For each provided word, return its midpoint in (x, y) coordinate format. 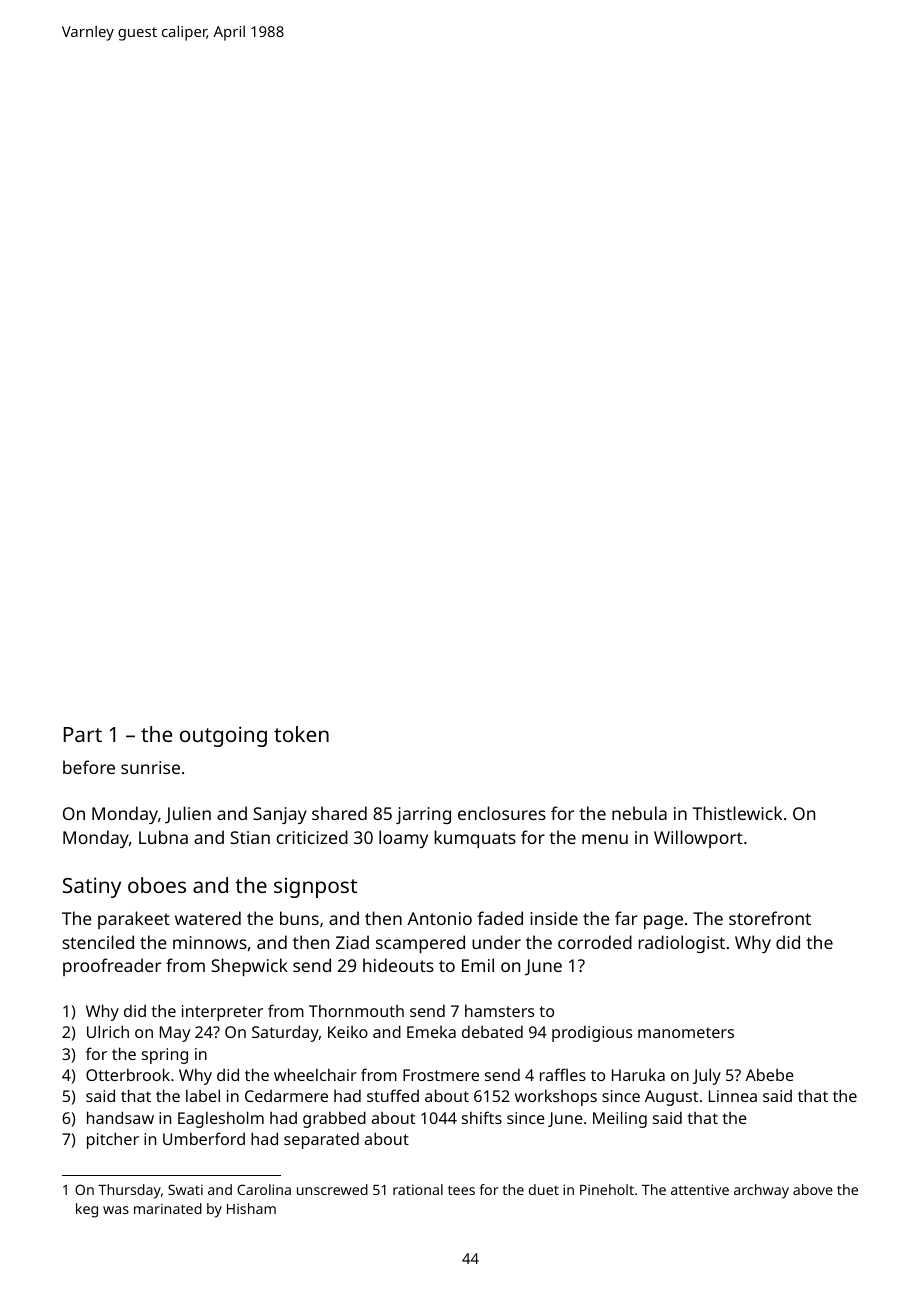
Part (83, 734)
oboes (157, 885)
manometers (686, 1032)
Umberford (204, 1138)
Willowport (698, 839)
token (301, 734)
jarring (423, 815)
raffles (563, 1074)
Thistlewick (737, 813)
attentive (700, 1189)
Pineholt (607, 1189)
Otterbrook (128, 1074)
